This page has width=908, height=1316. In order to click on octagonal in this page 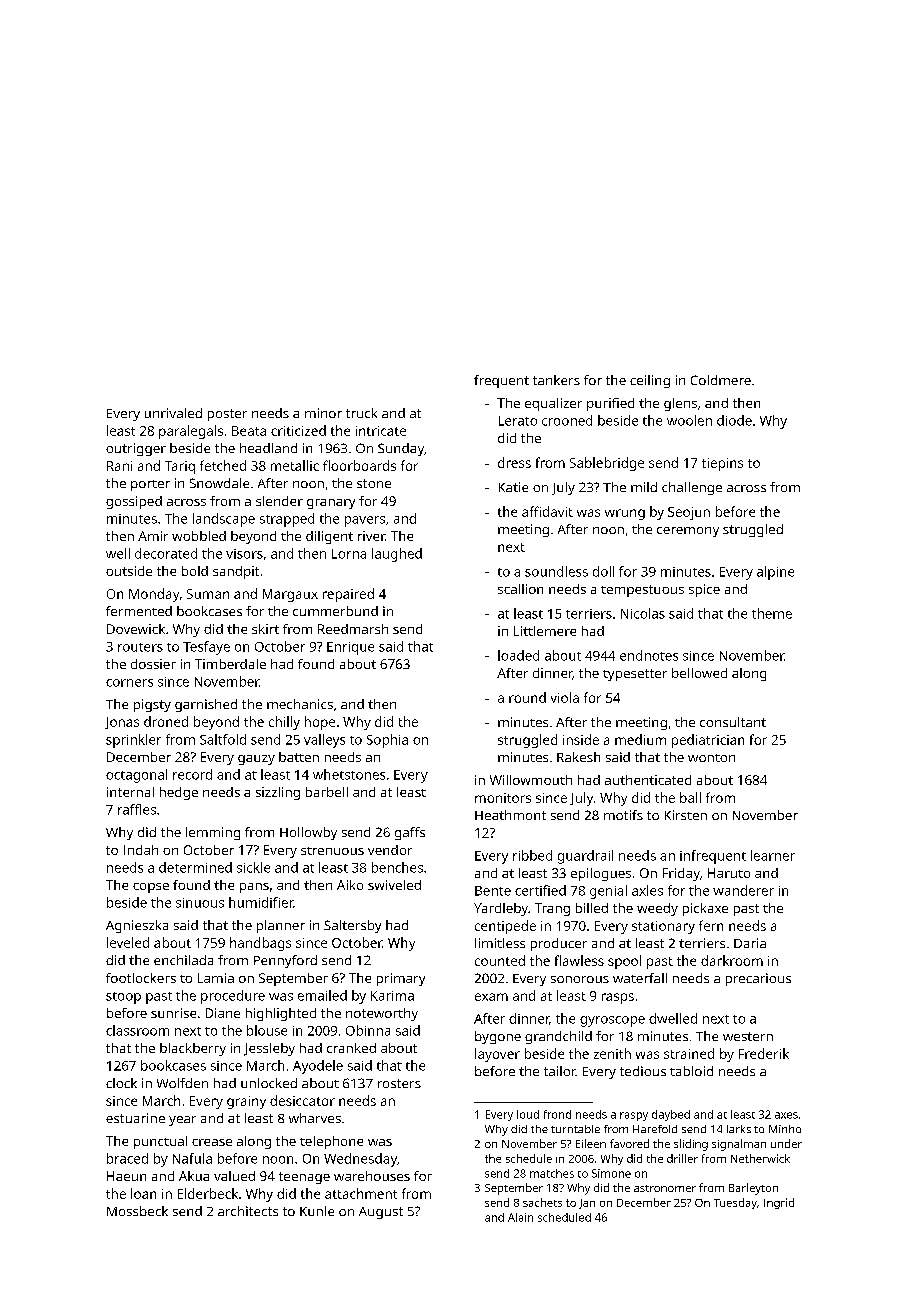, I will do `click(136, 776)`.
